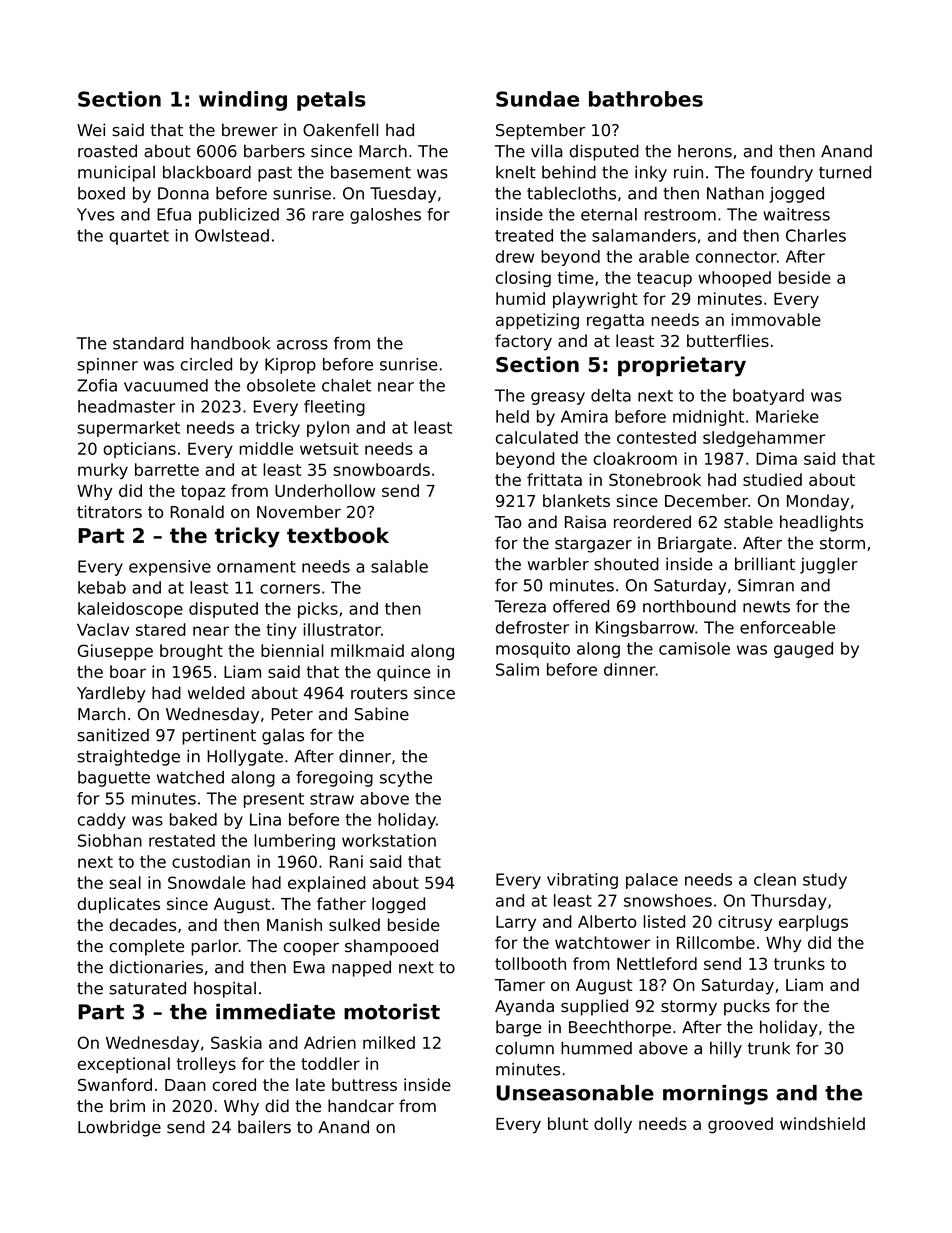  What do you see at coordinates (275, 174) in the screenshot?
I see `past` at bounding box center [275, 174].
